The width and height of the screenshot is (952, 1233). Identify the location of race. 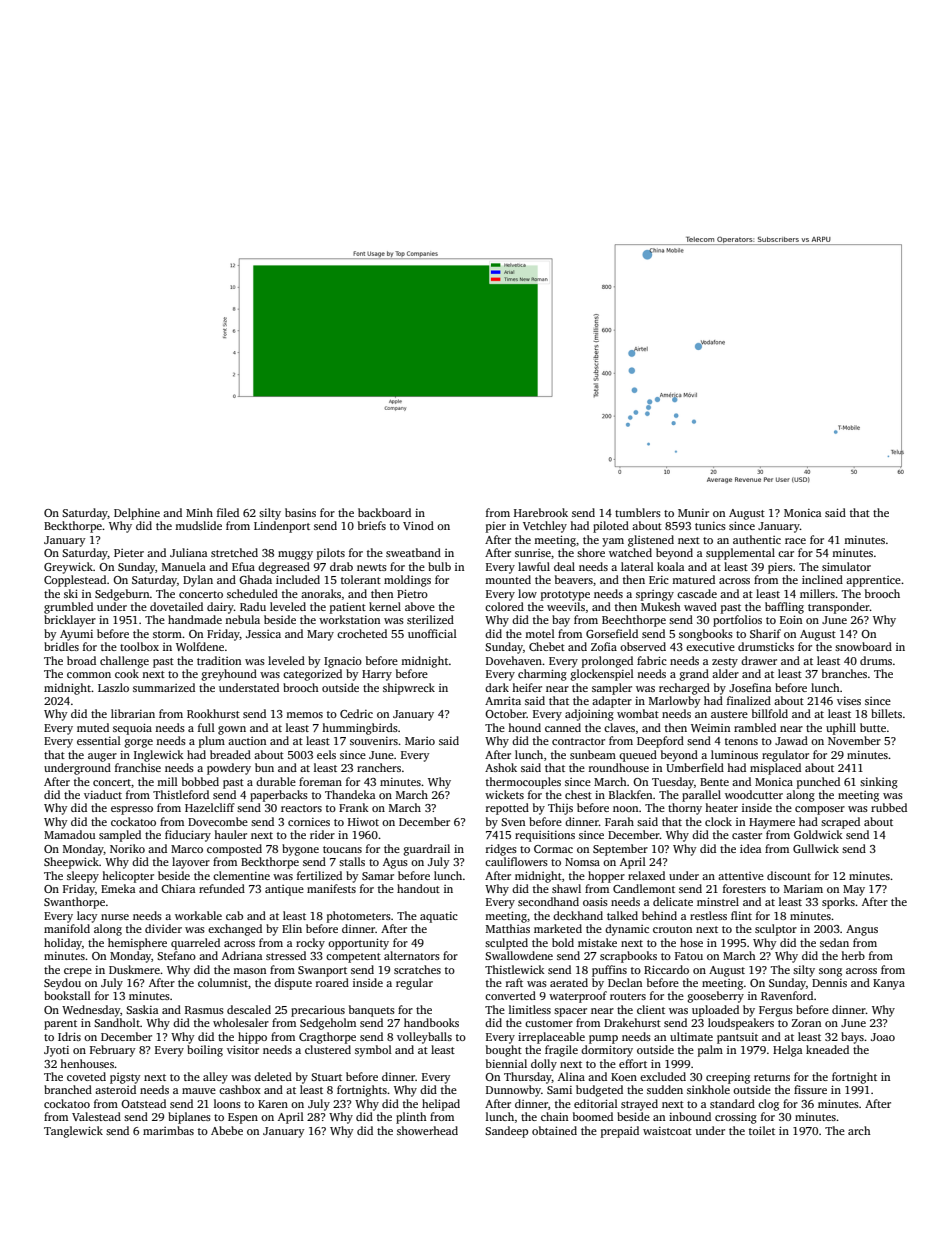
(795, 541).
